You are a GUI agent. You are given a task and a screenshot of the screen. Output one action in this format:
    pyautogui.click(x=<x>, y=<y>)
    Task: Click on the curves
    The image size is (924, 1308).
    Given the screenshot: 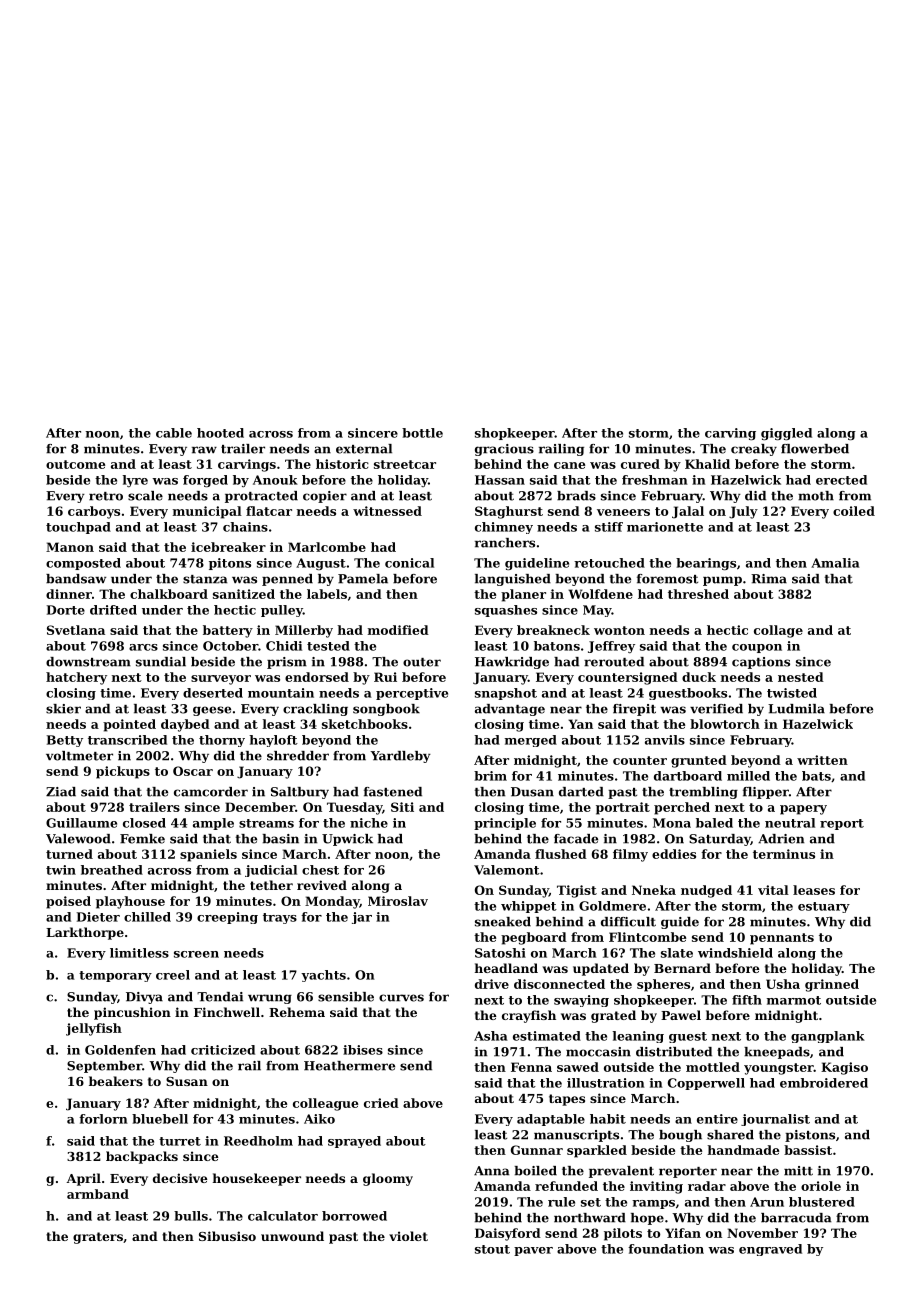 What is the action you would take?
    pyautogui.click(x=401, y=998)
